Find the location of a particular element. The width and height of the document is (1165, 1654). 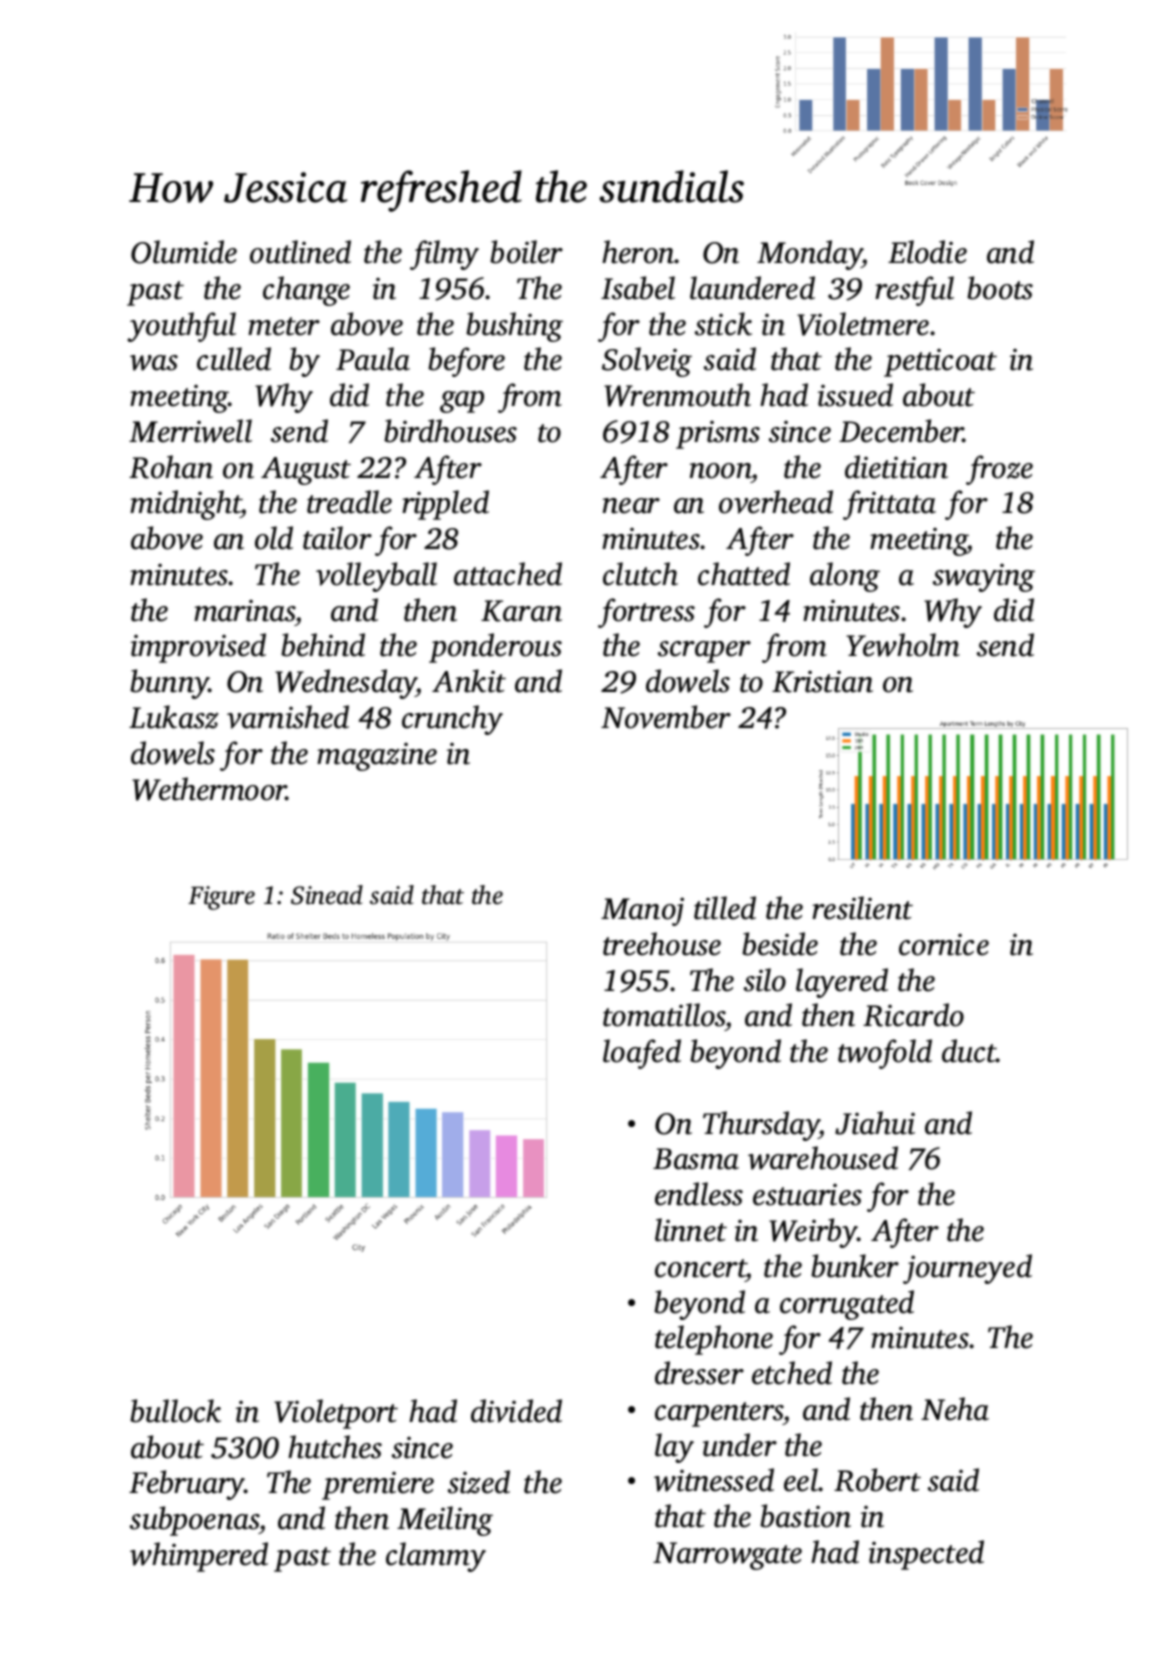

swaying is located at coordinates (984, 578).
